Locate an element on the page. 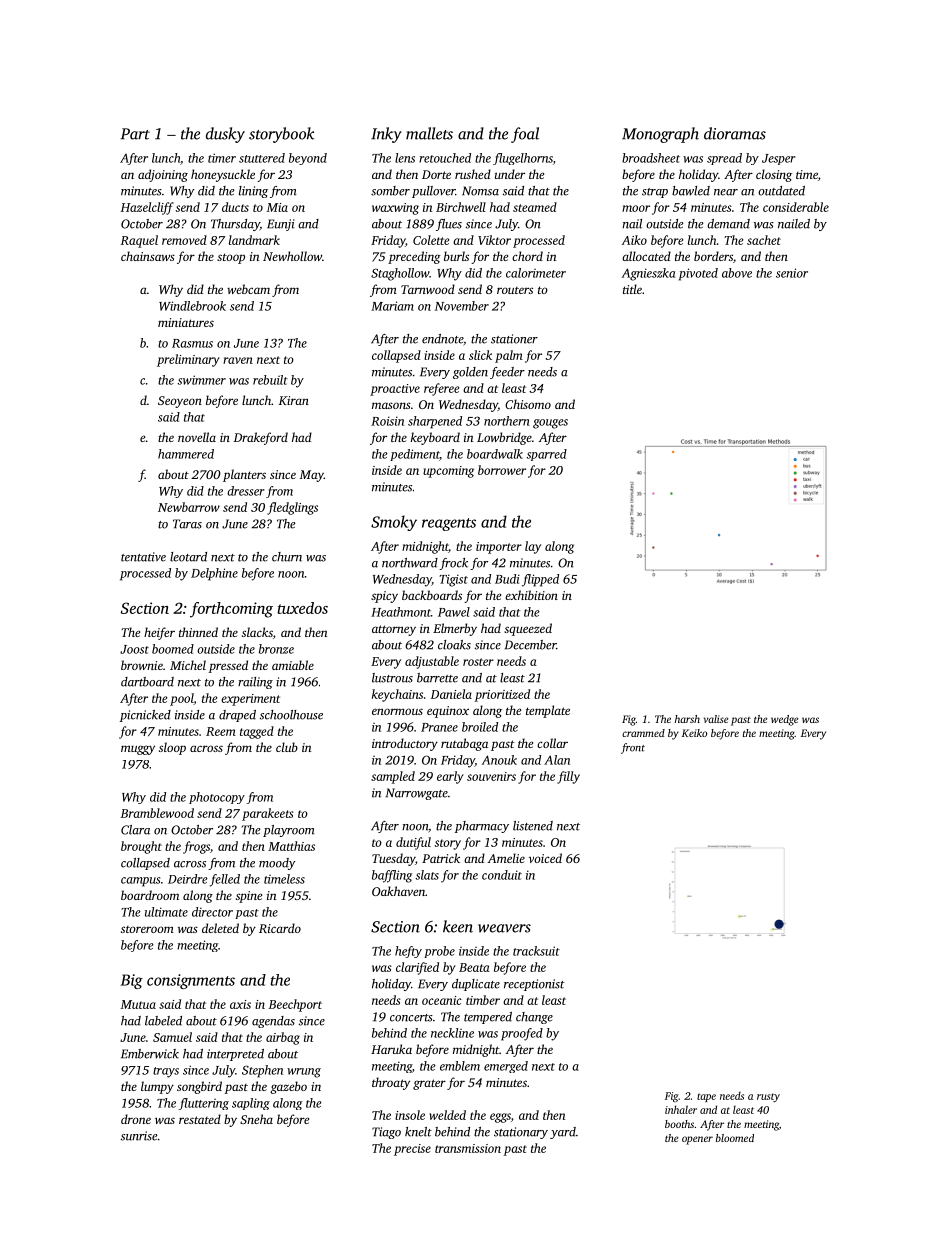  valise is located at coordinates (716, 719).
